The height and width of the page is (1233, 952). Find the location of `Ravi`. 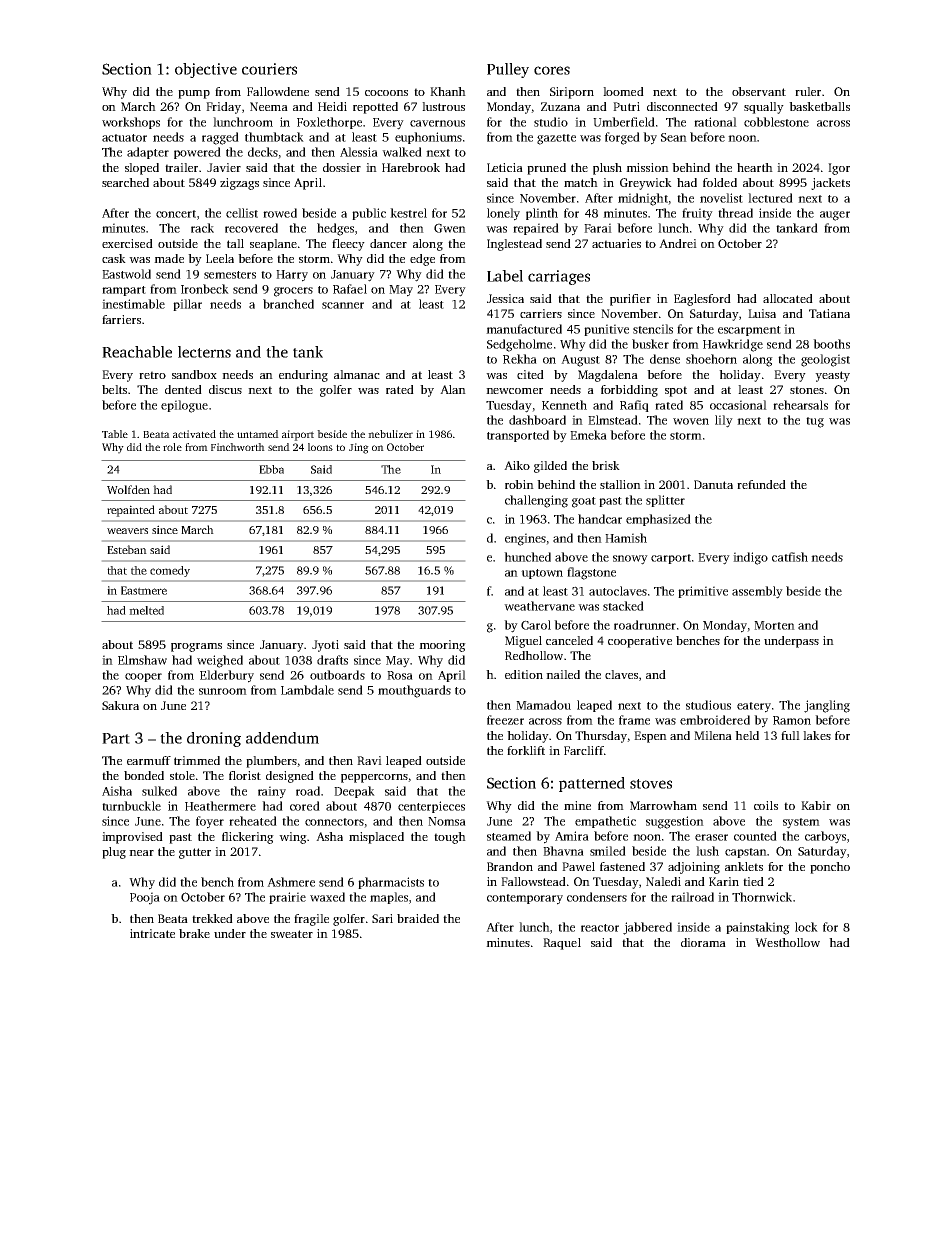

Ravi is located at coordinates (369, 760).
